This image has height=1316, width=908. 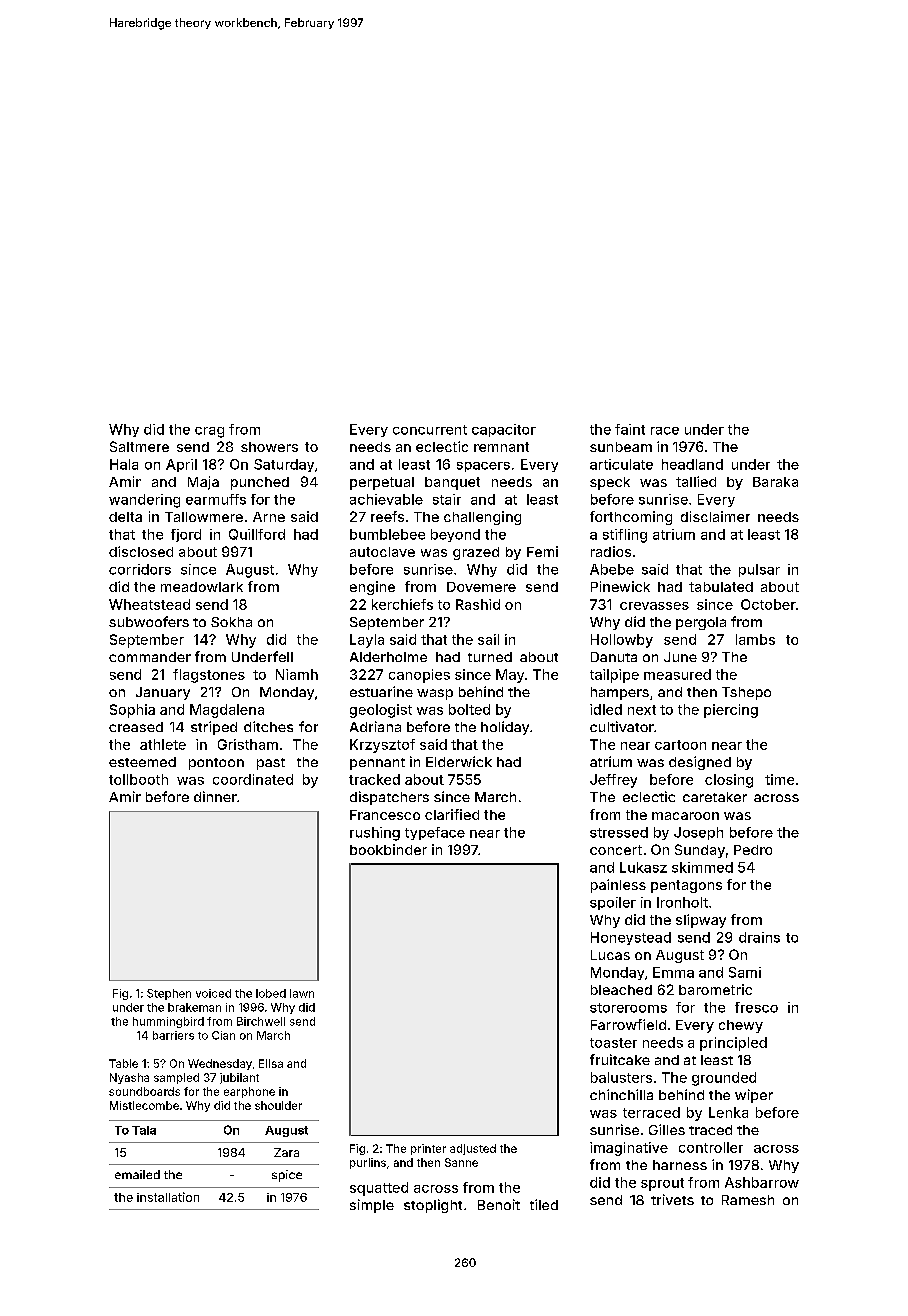 I want to click on holiday, so click(x=505, y=728).
